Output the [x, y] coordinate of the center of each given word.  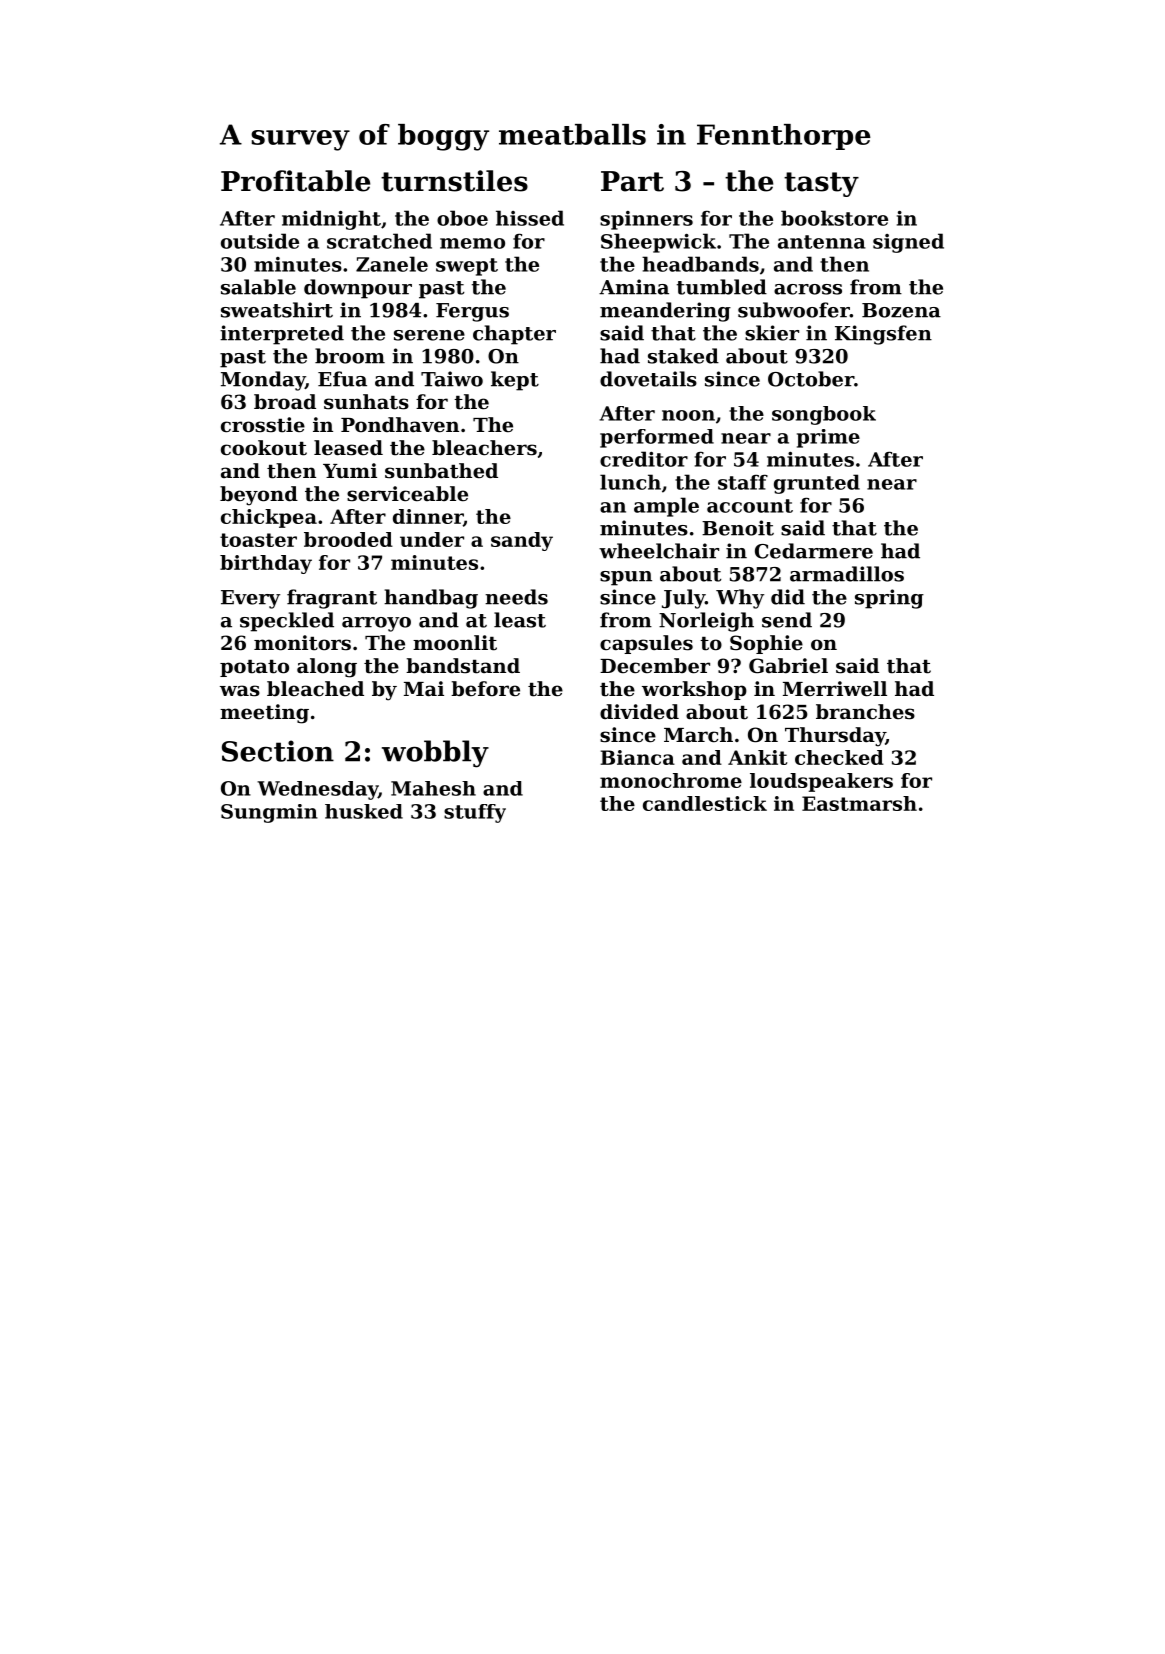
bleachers [484, 448]
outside [260, 241]
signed [908, 243]
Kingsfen [883, 335]
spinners [646, 220]
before [485, 689]
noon [688, 415]
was [240, 691]
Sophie [766, 644]
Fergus [472, 312]
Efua [342, 379]
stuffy [475, 813]
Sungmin [269, 813]
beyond [259, 496]
